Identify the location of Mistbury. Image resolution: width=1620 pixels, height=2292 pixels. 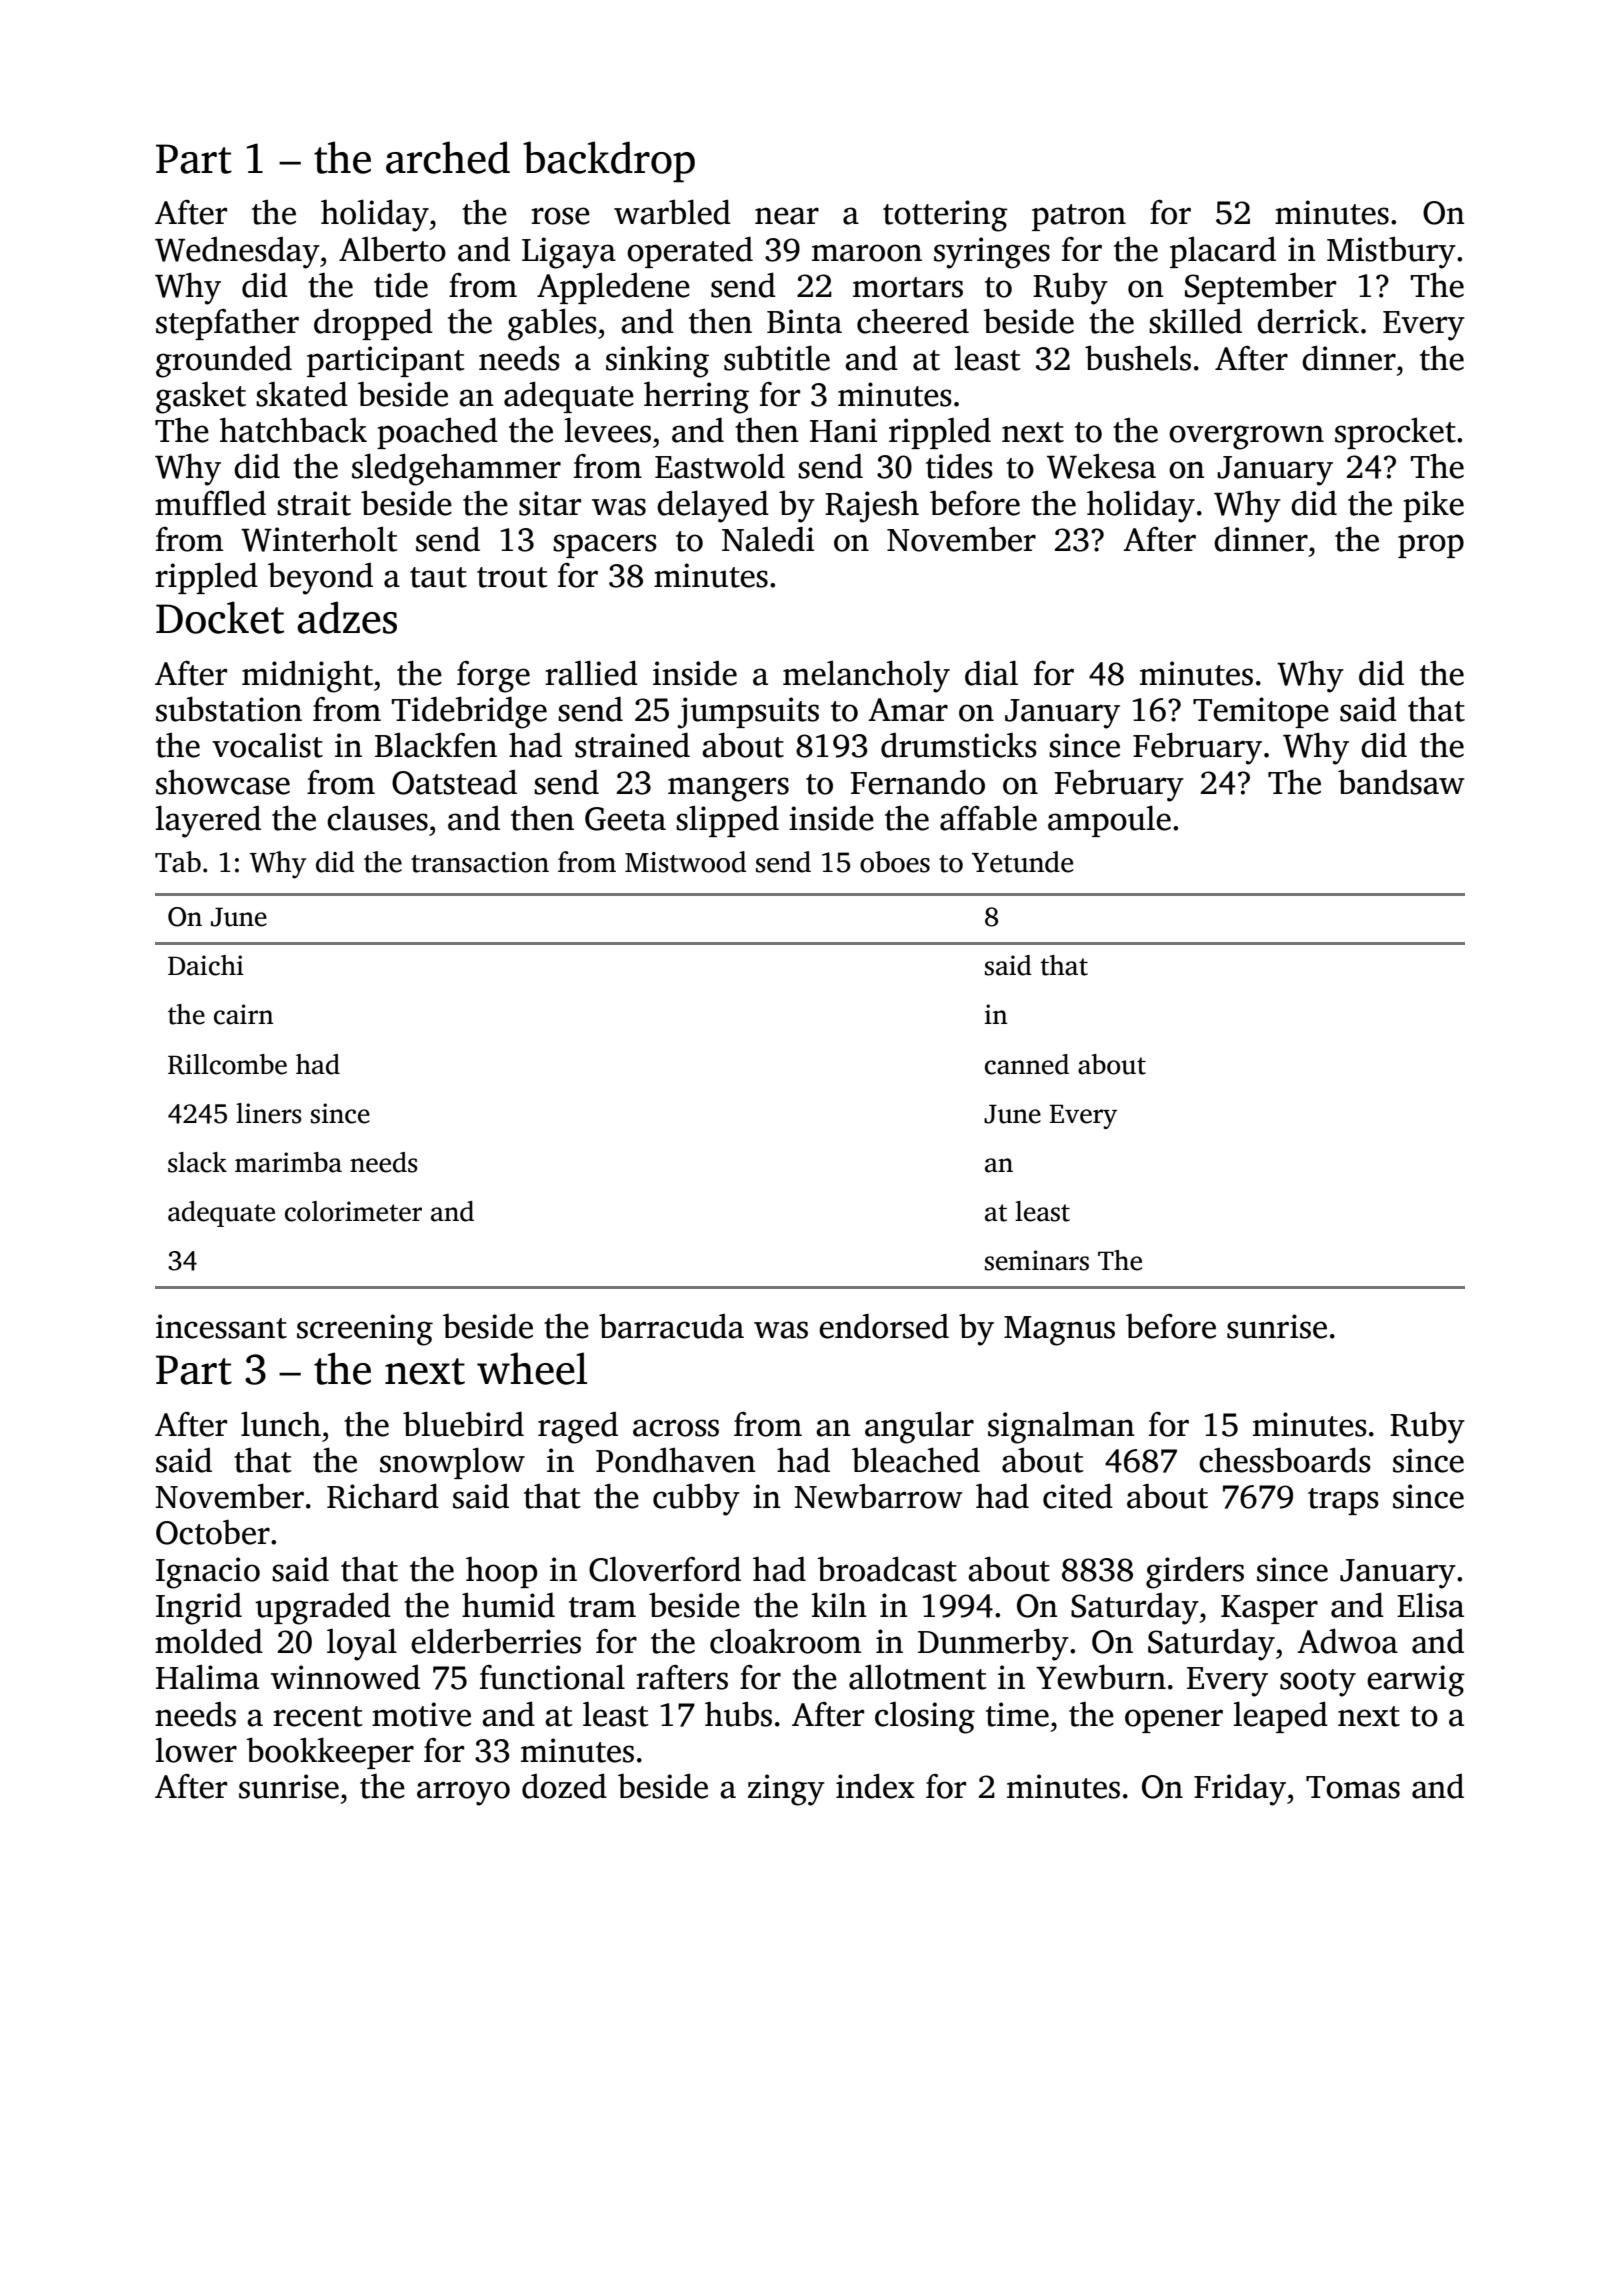
(1391, 253).
